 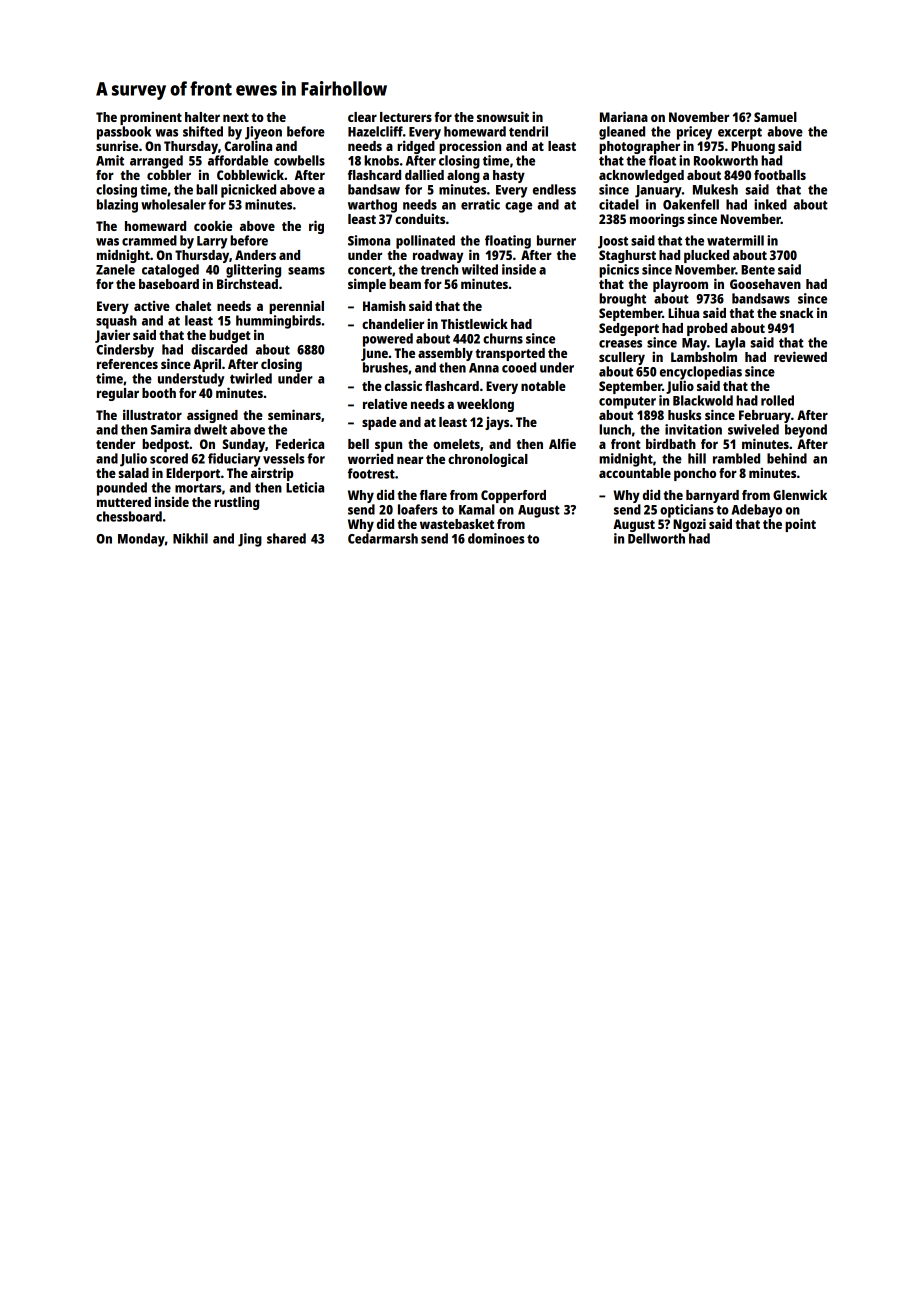 I want to click on erratic, so click(x=480, y=204).
